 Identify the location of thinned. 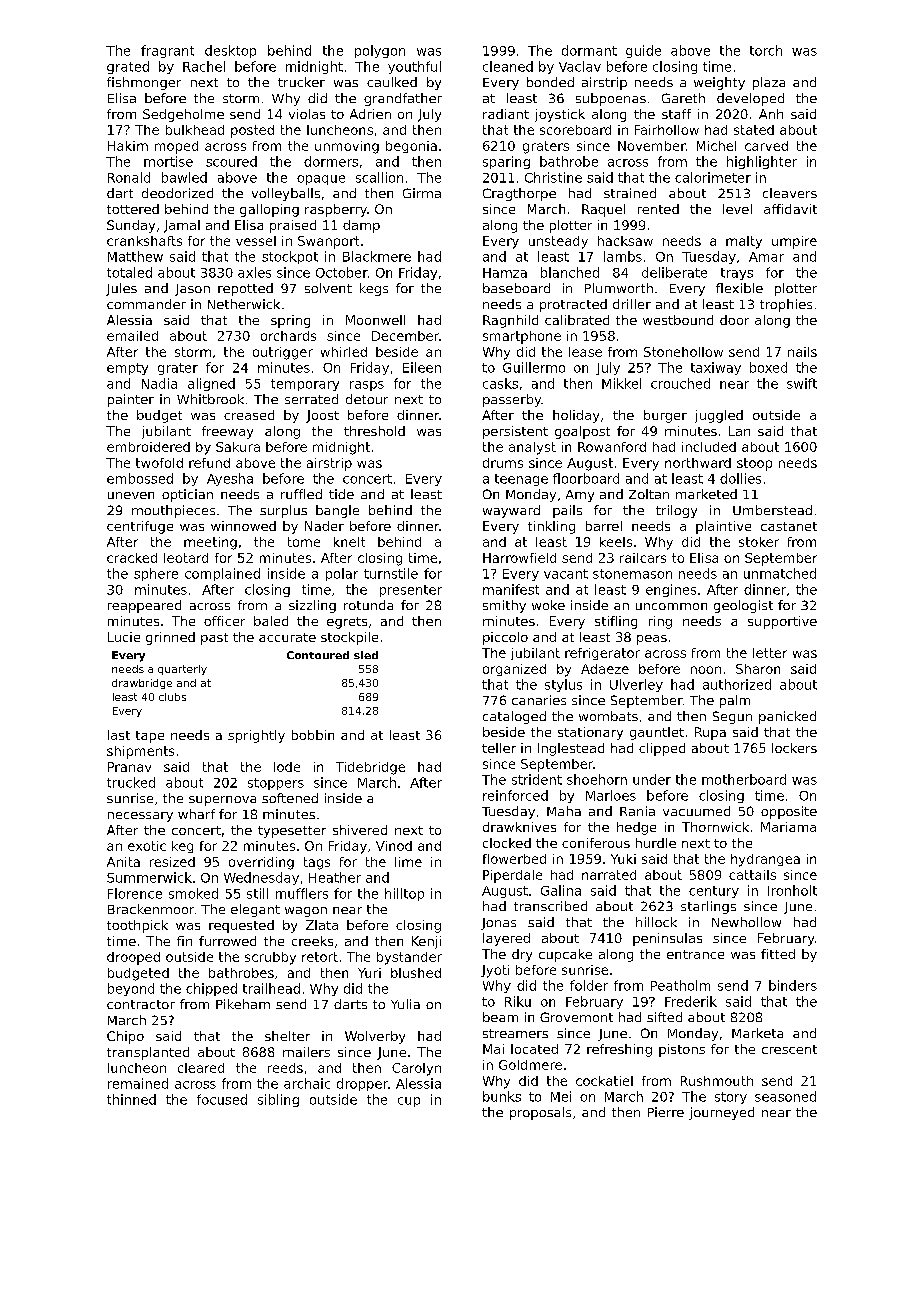
(131, 1099).
